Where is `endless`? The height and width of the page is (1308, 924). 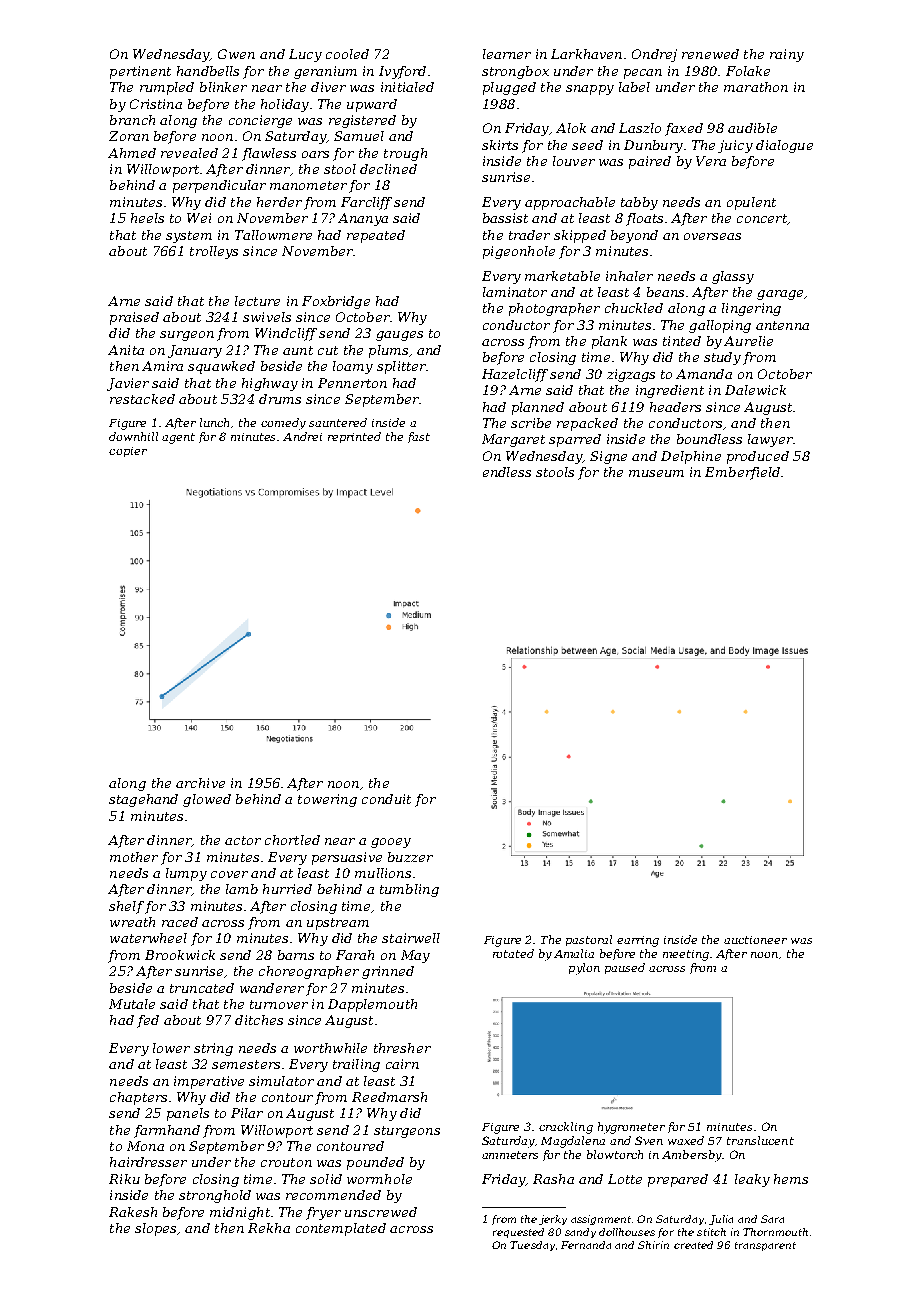
endless is located at coordinates (507, 472).
